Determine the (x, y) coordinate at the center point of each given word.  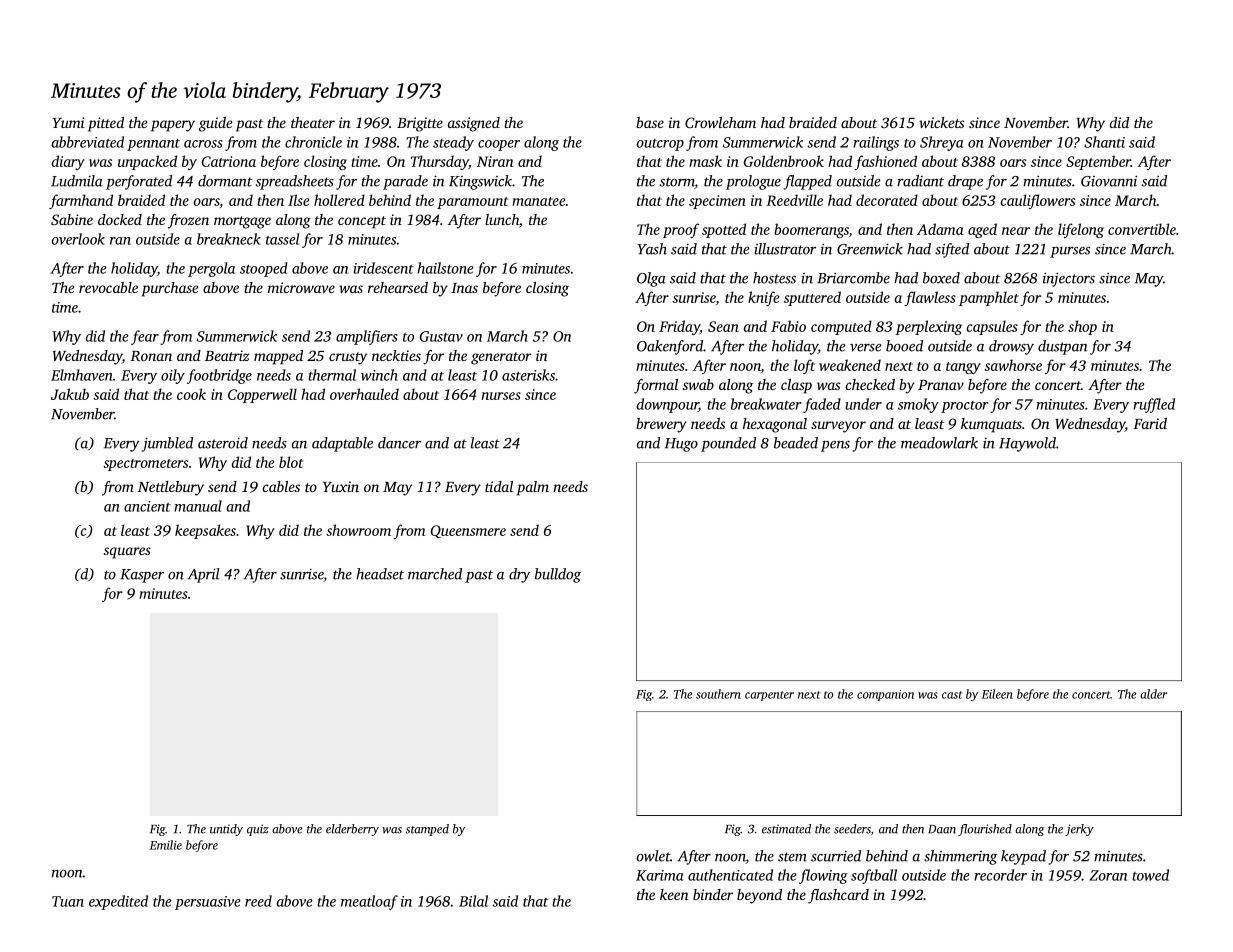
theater (313, 122)
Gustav (441, 336)
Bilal (473, 901)
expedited (118, 902)
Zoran (1108, 875)
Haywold (1027, 444)
